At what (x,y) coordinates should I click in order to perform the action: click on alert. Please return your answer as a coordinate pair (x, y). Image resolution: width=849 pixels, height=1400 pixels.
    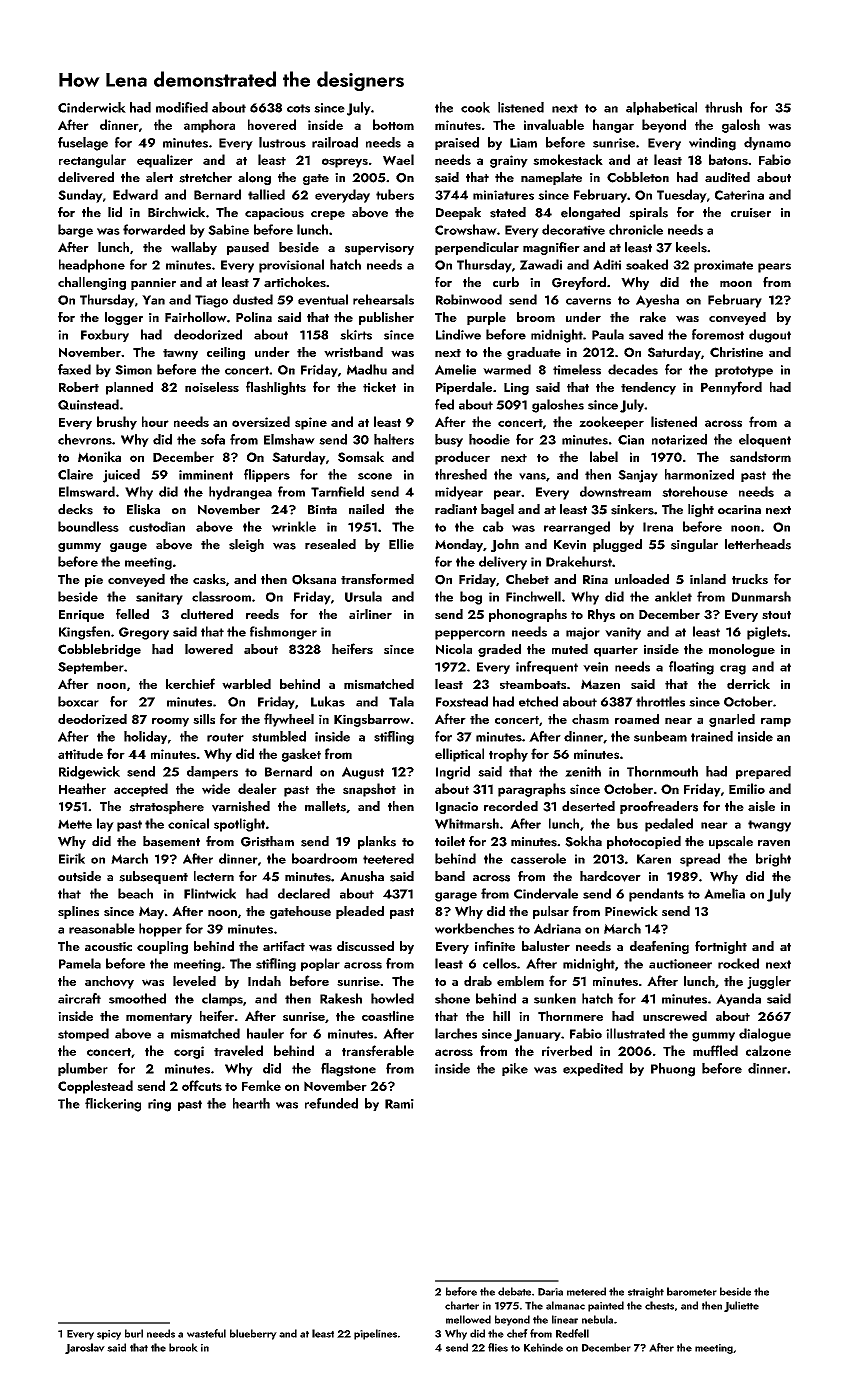
    Looking at the image, I should click on (159, 177).
